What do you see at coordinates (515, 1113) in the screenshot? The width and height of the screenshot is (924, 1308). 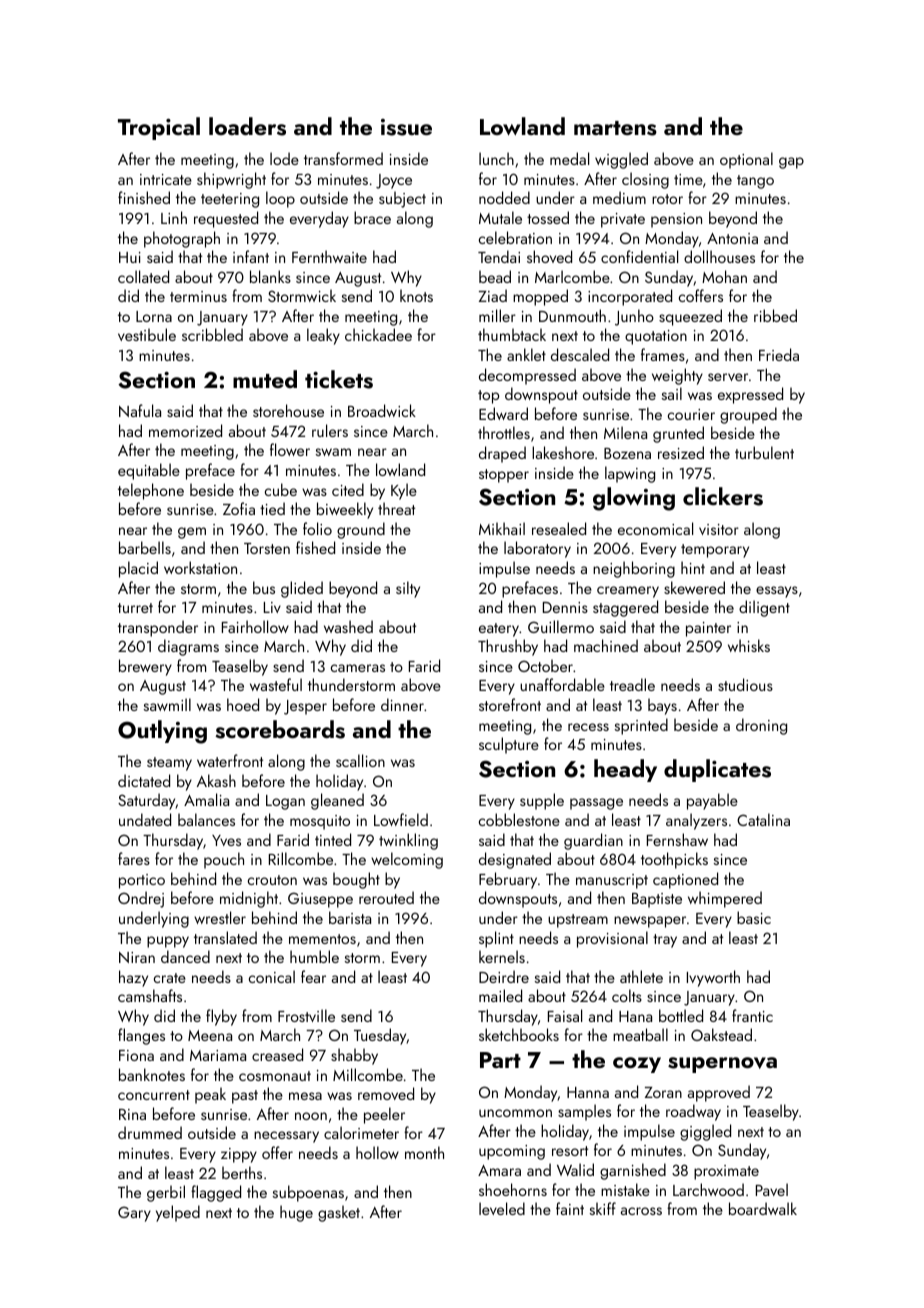 I see `uncommon` at bounding box center [515, 1113].
